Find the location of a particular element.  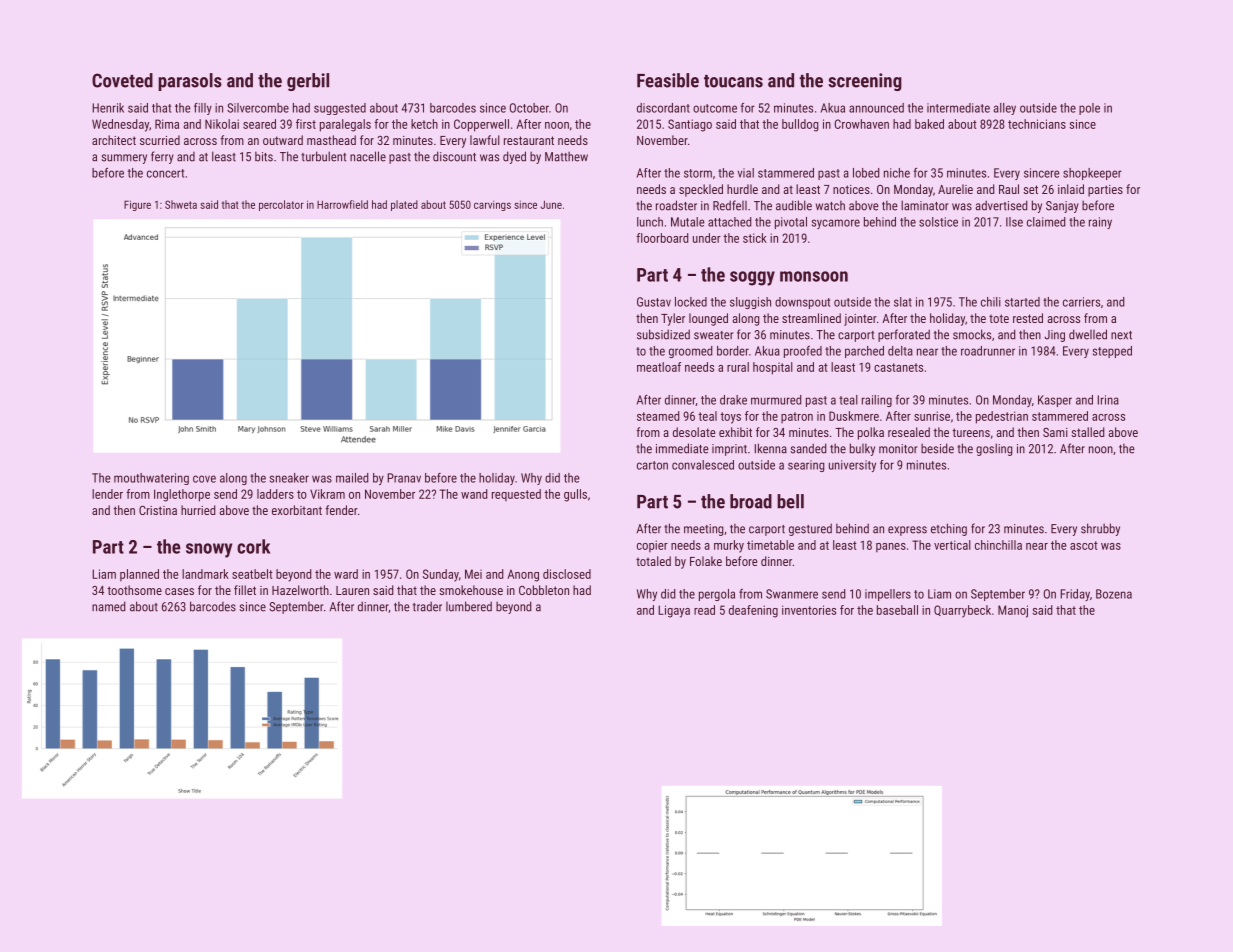

mailed is located at coordinates (352, 478).
